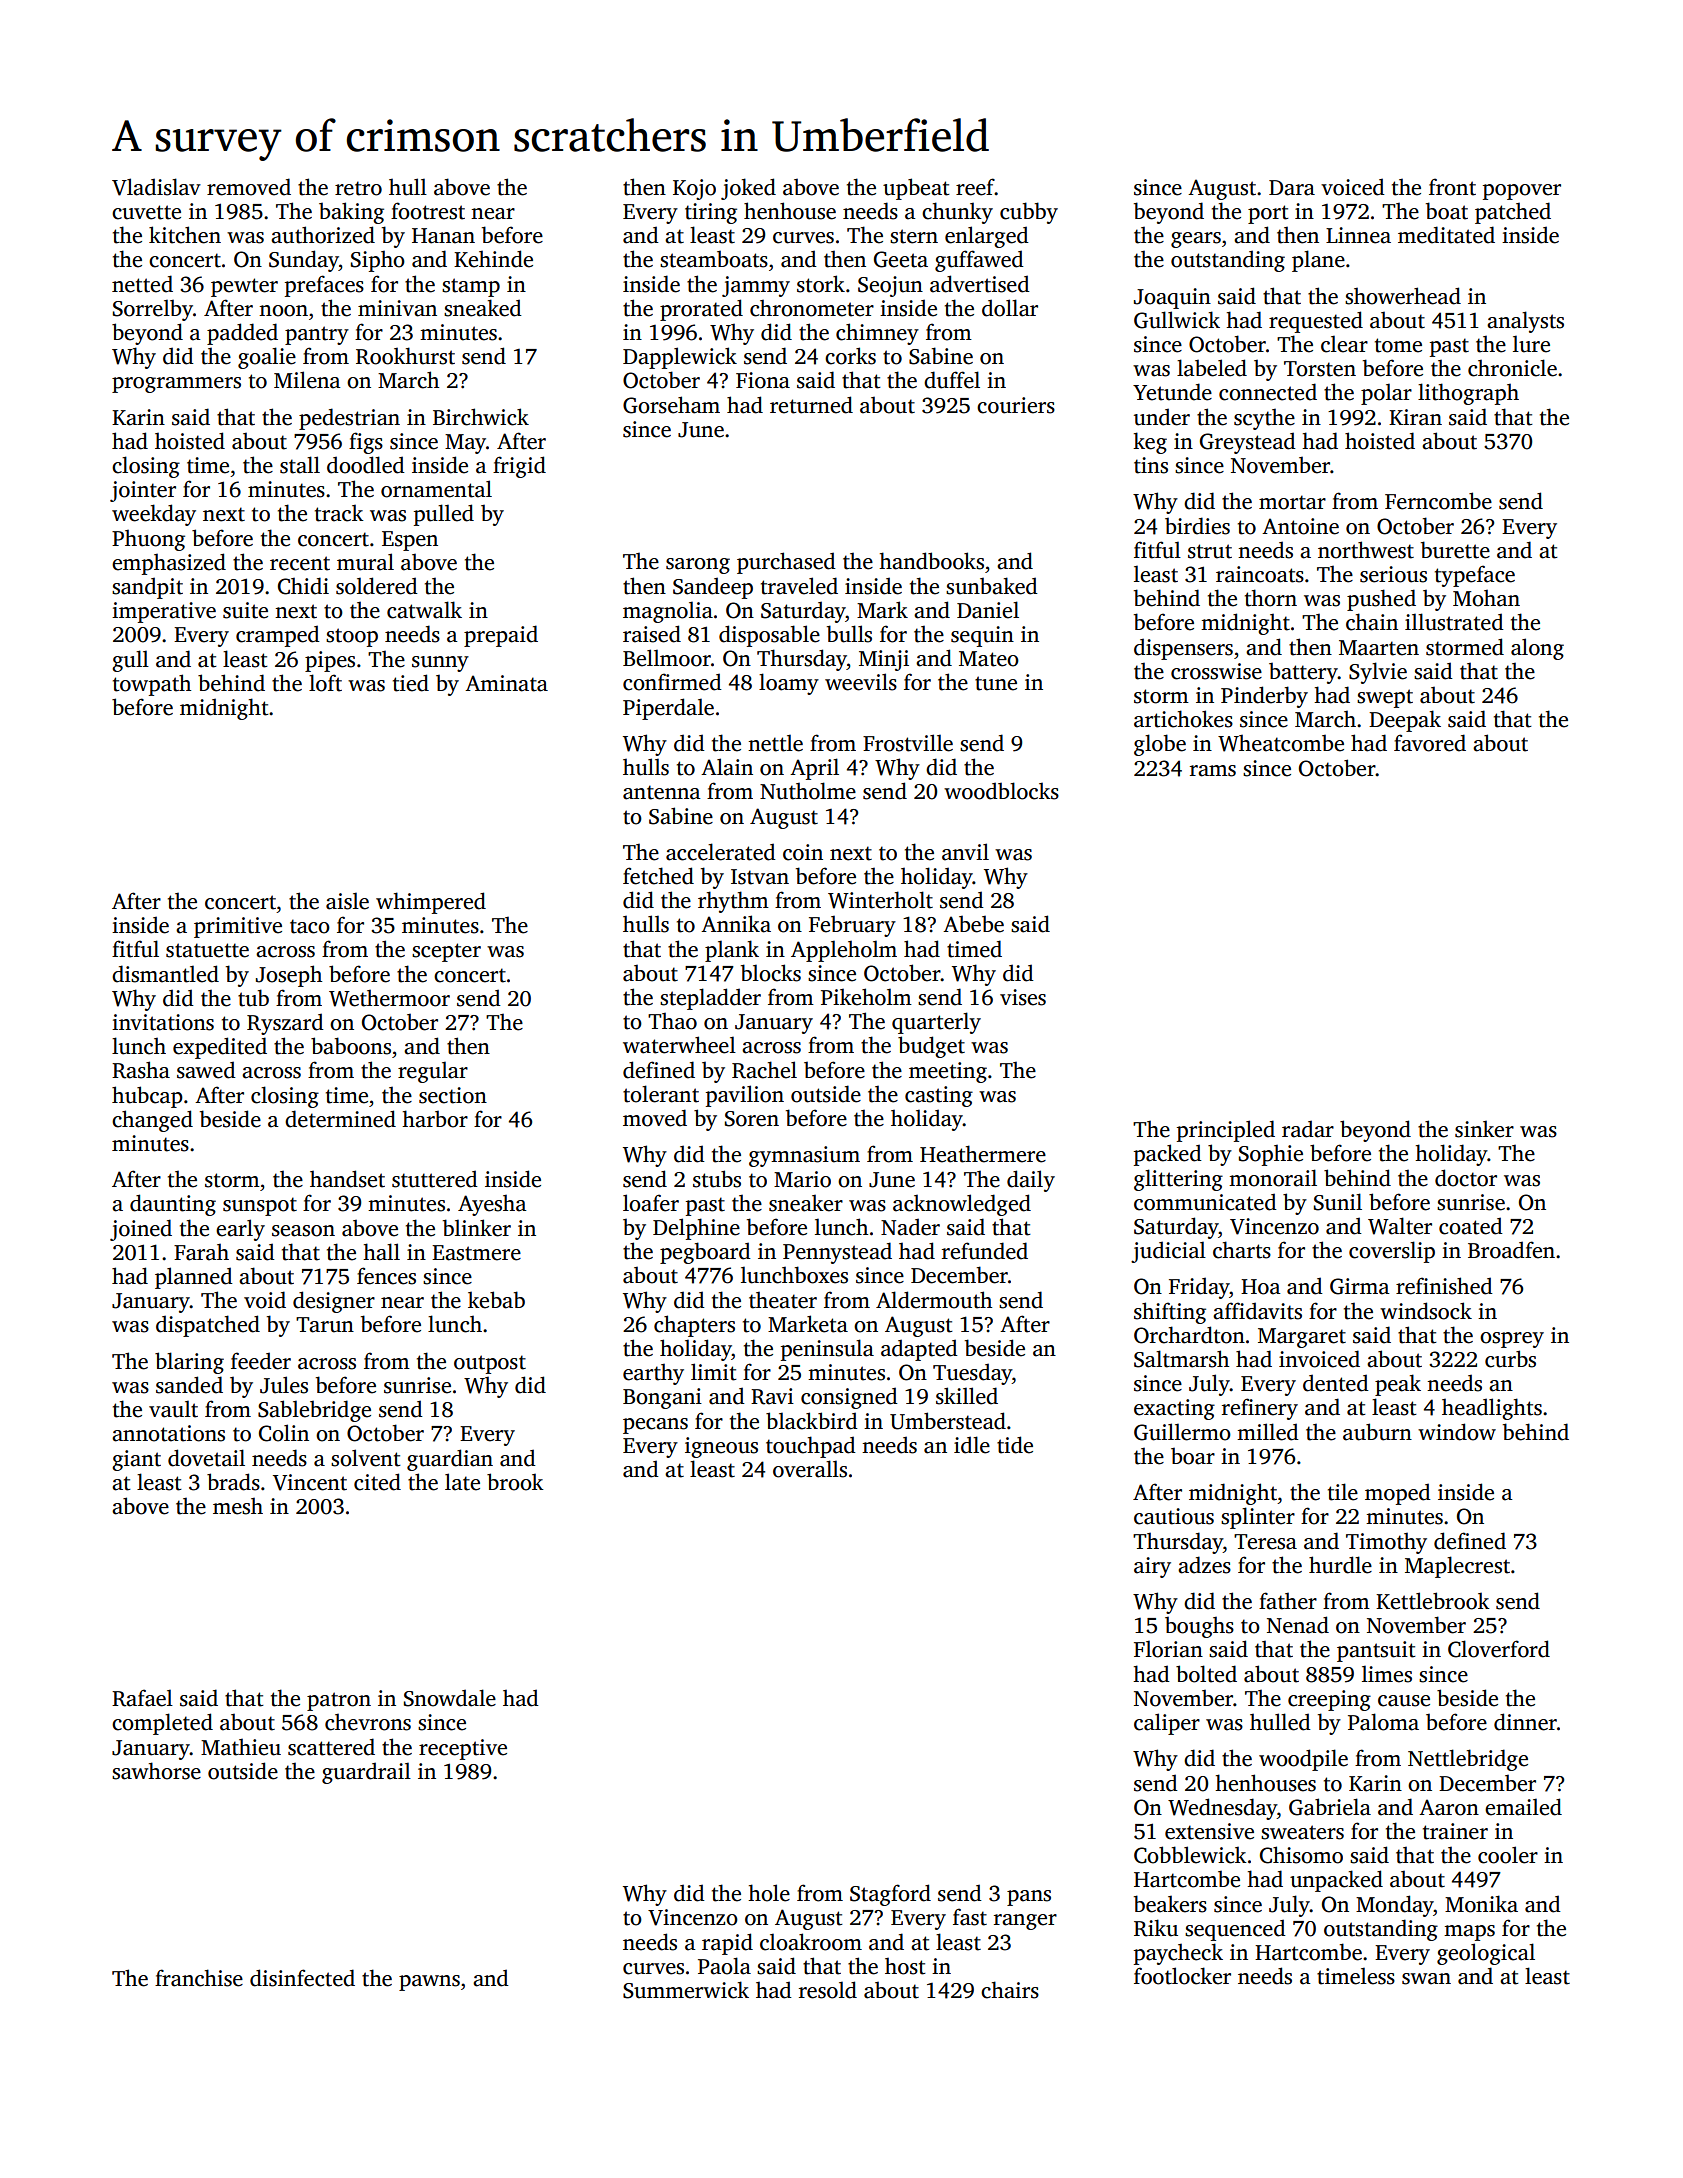 Image resolution: width=1683 pixels, height=2178 pixels. What do you see at coordinates (965, 852) in the screenshot?
I see `anvil` at bounding box center [965, 852].
